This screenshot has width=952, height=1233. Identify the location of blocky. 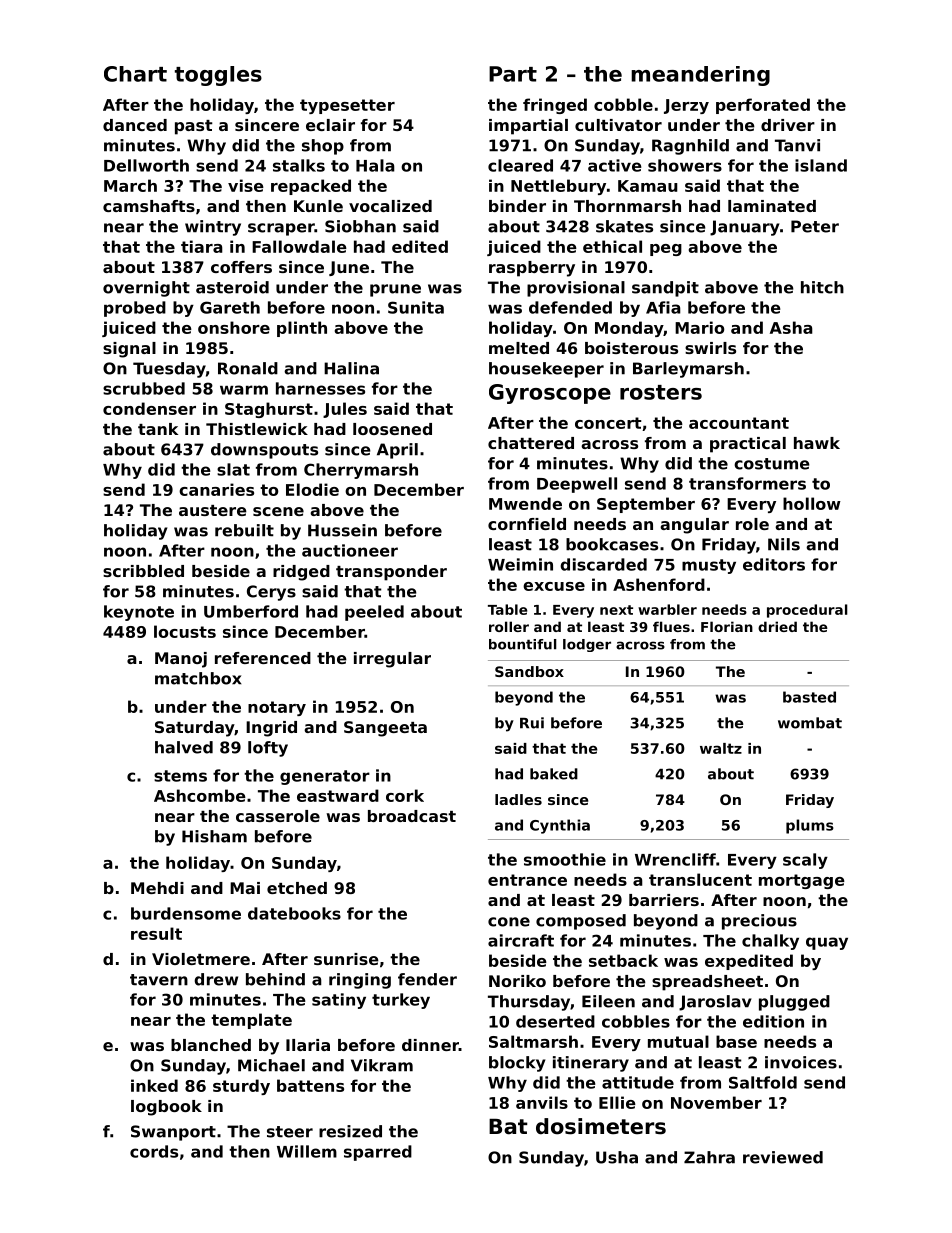
(517, 1064).
